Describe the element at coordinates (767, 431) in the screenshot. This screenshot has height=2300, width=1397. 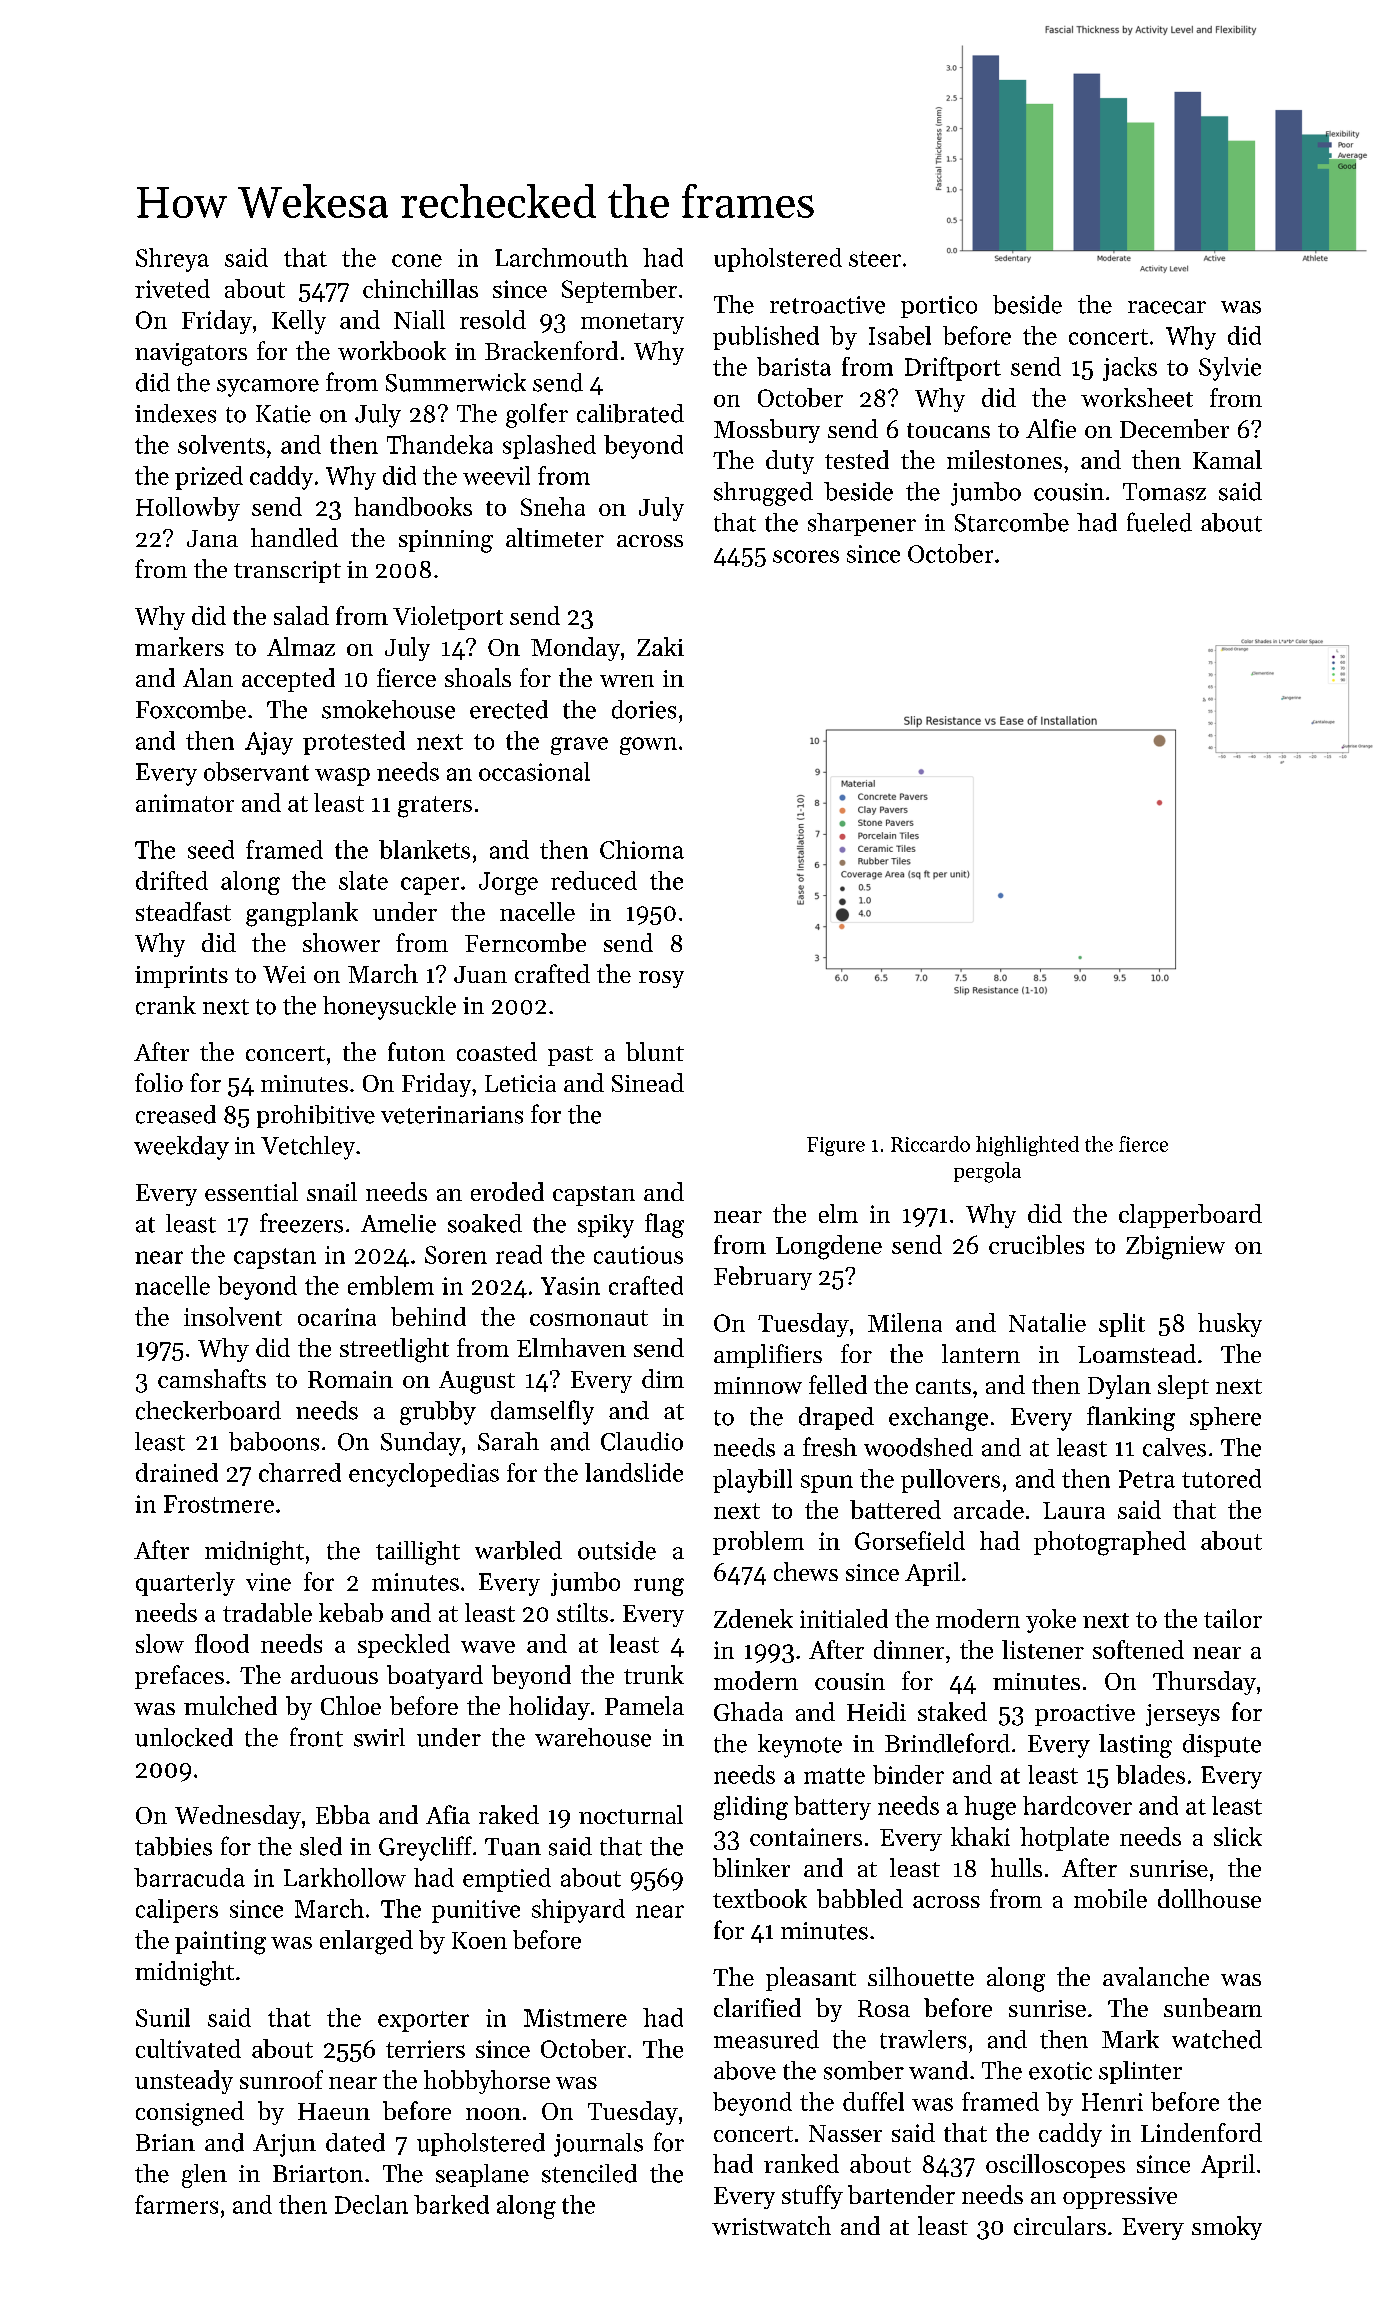
I see `Mossbury` at that location.
